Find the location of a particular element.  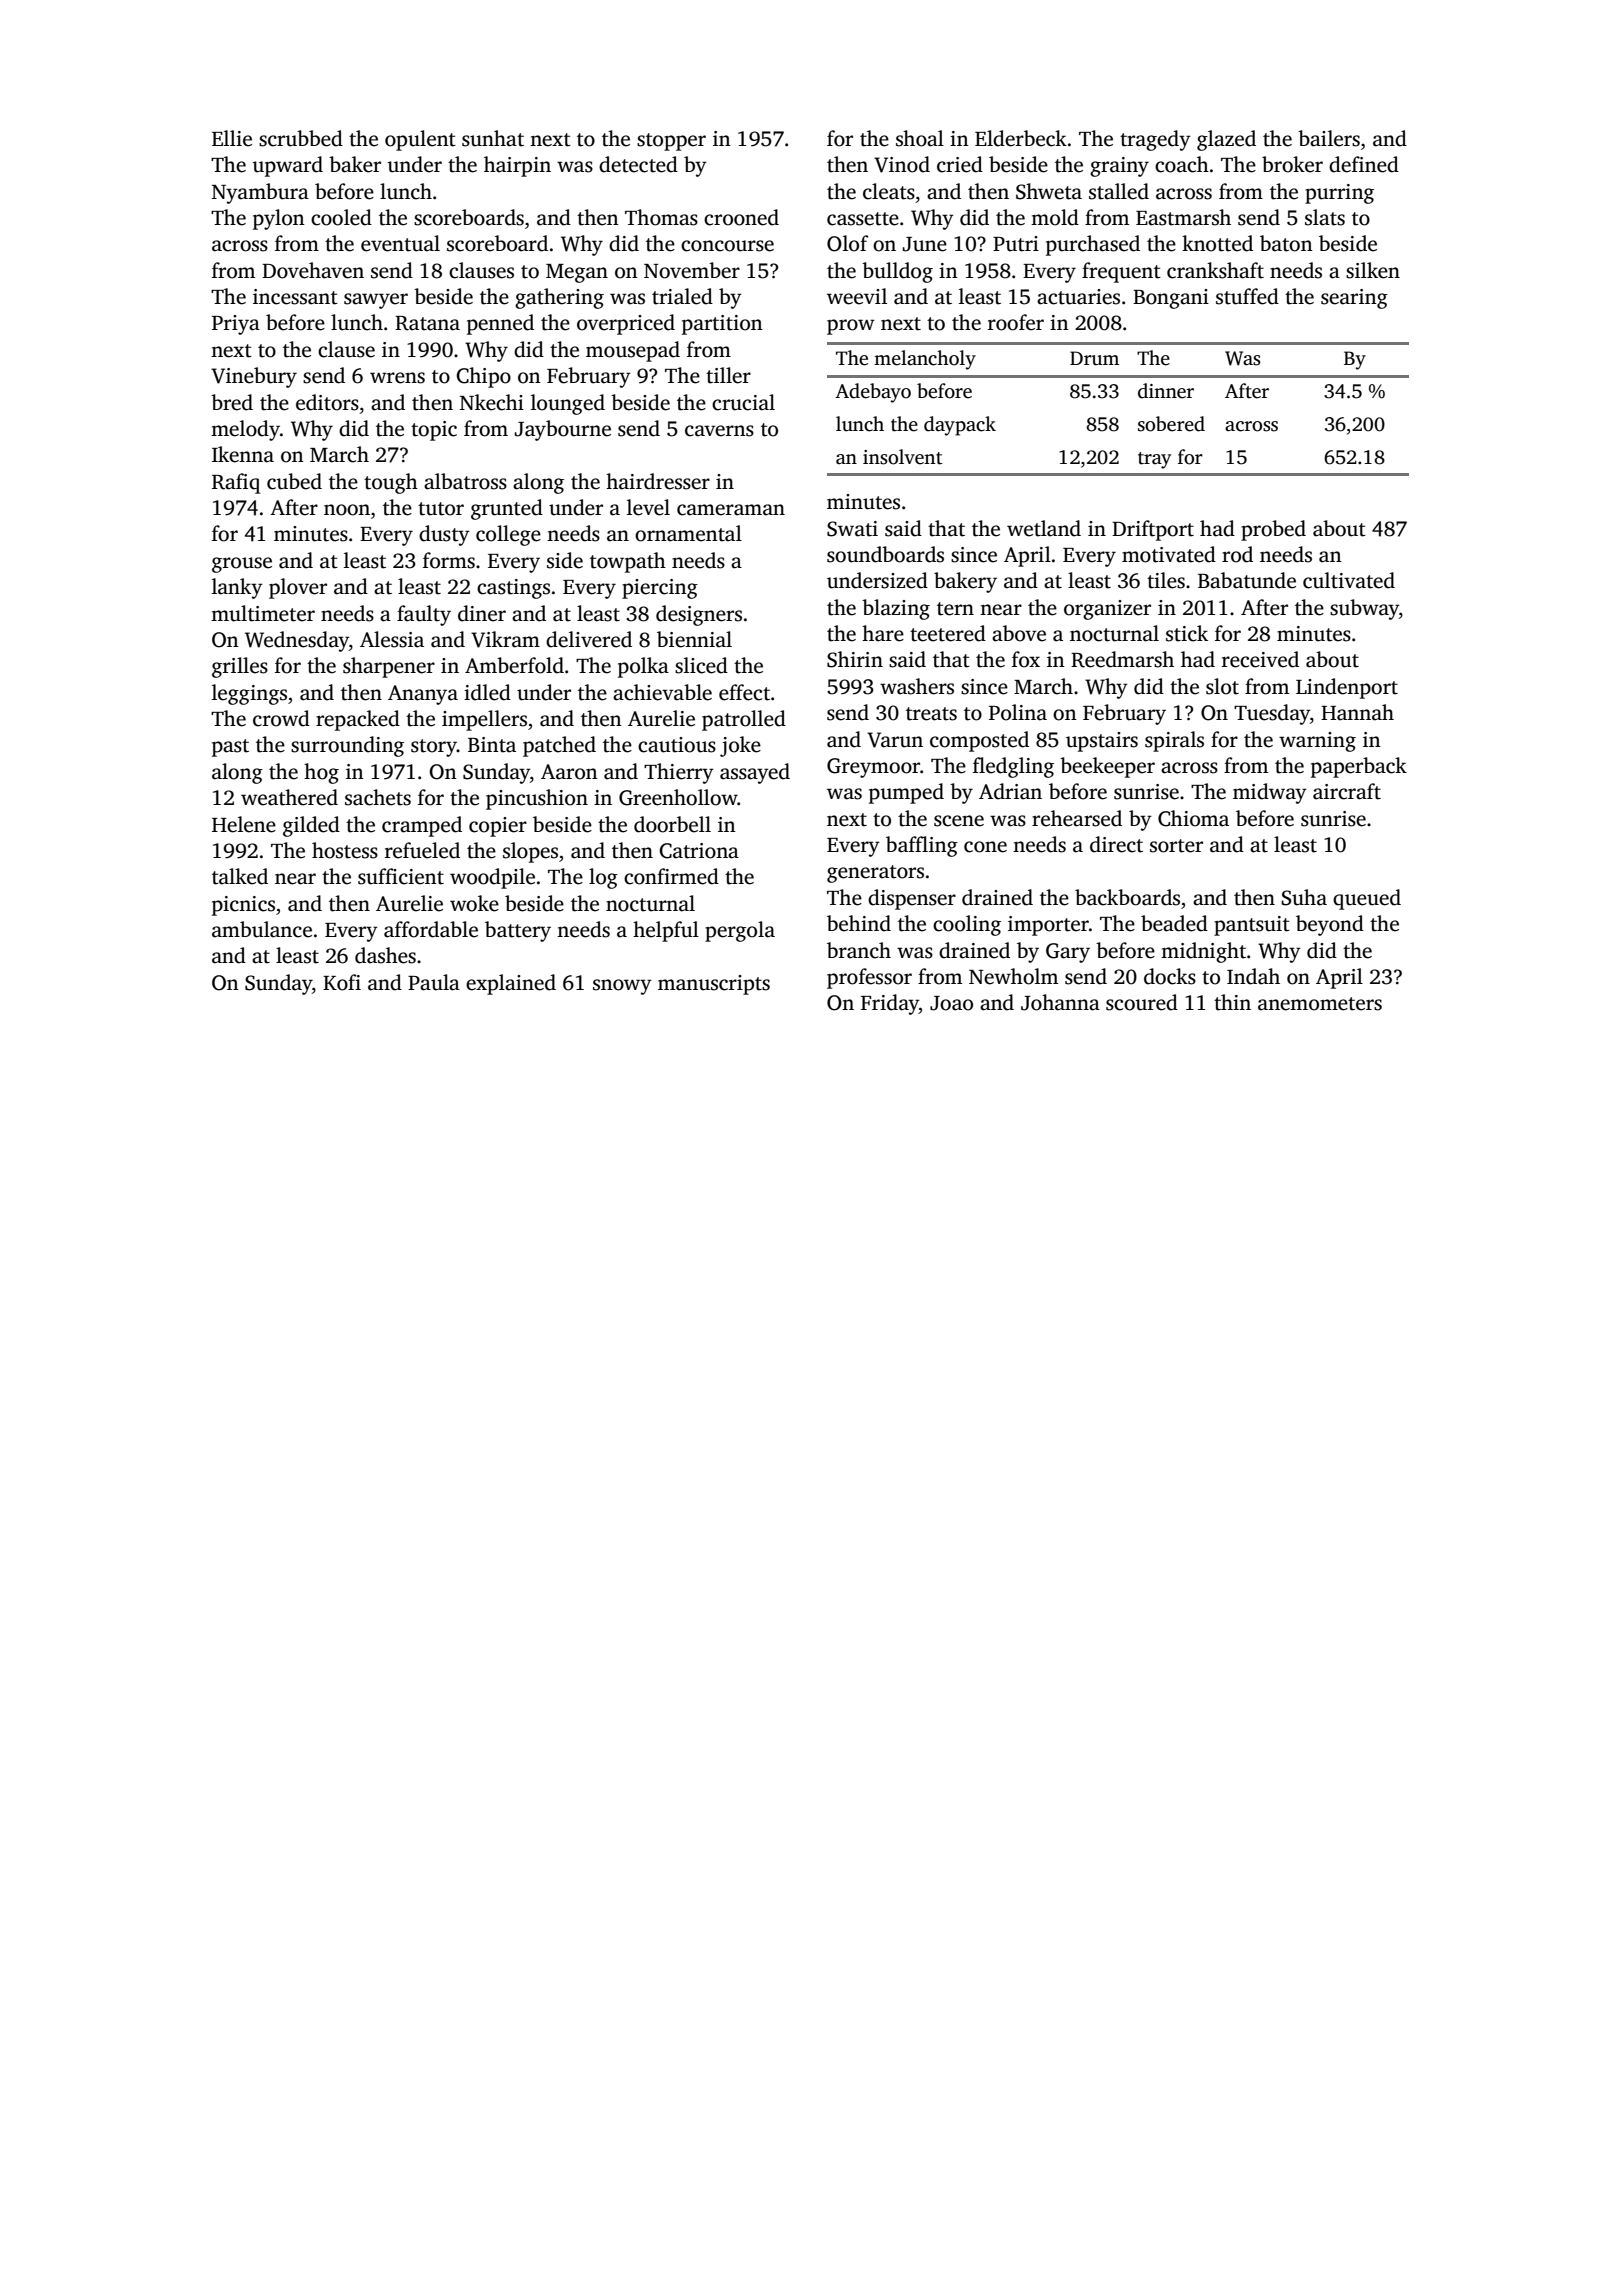

assayed is located at coordinates (755, 773).
